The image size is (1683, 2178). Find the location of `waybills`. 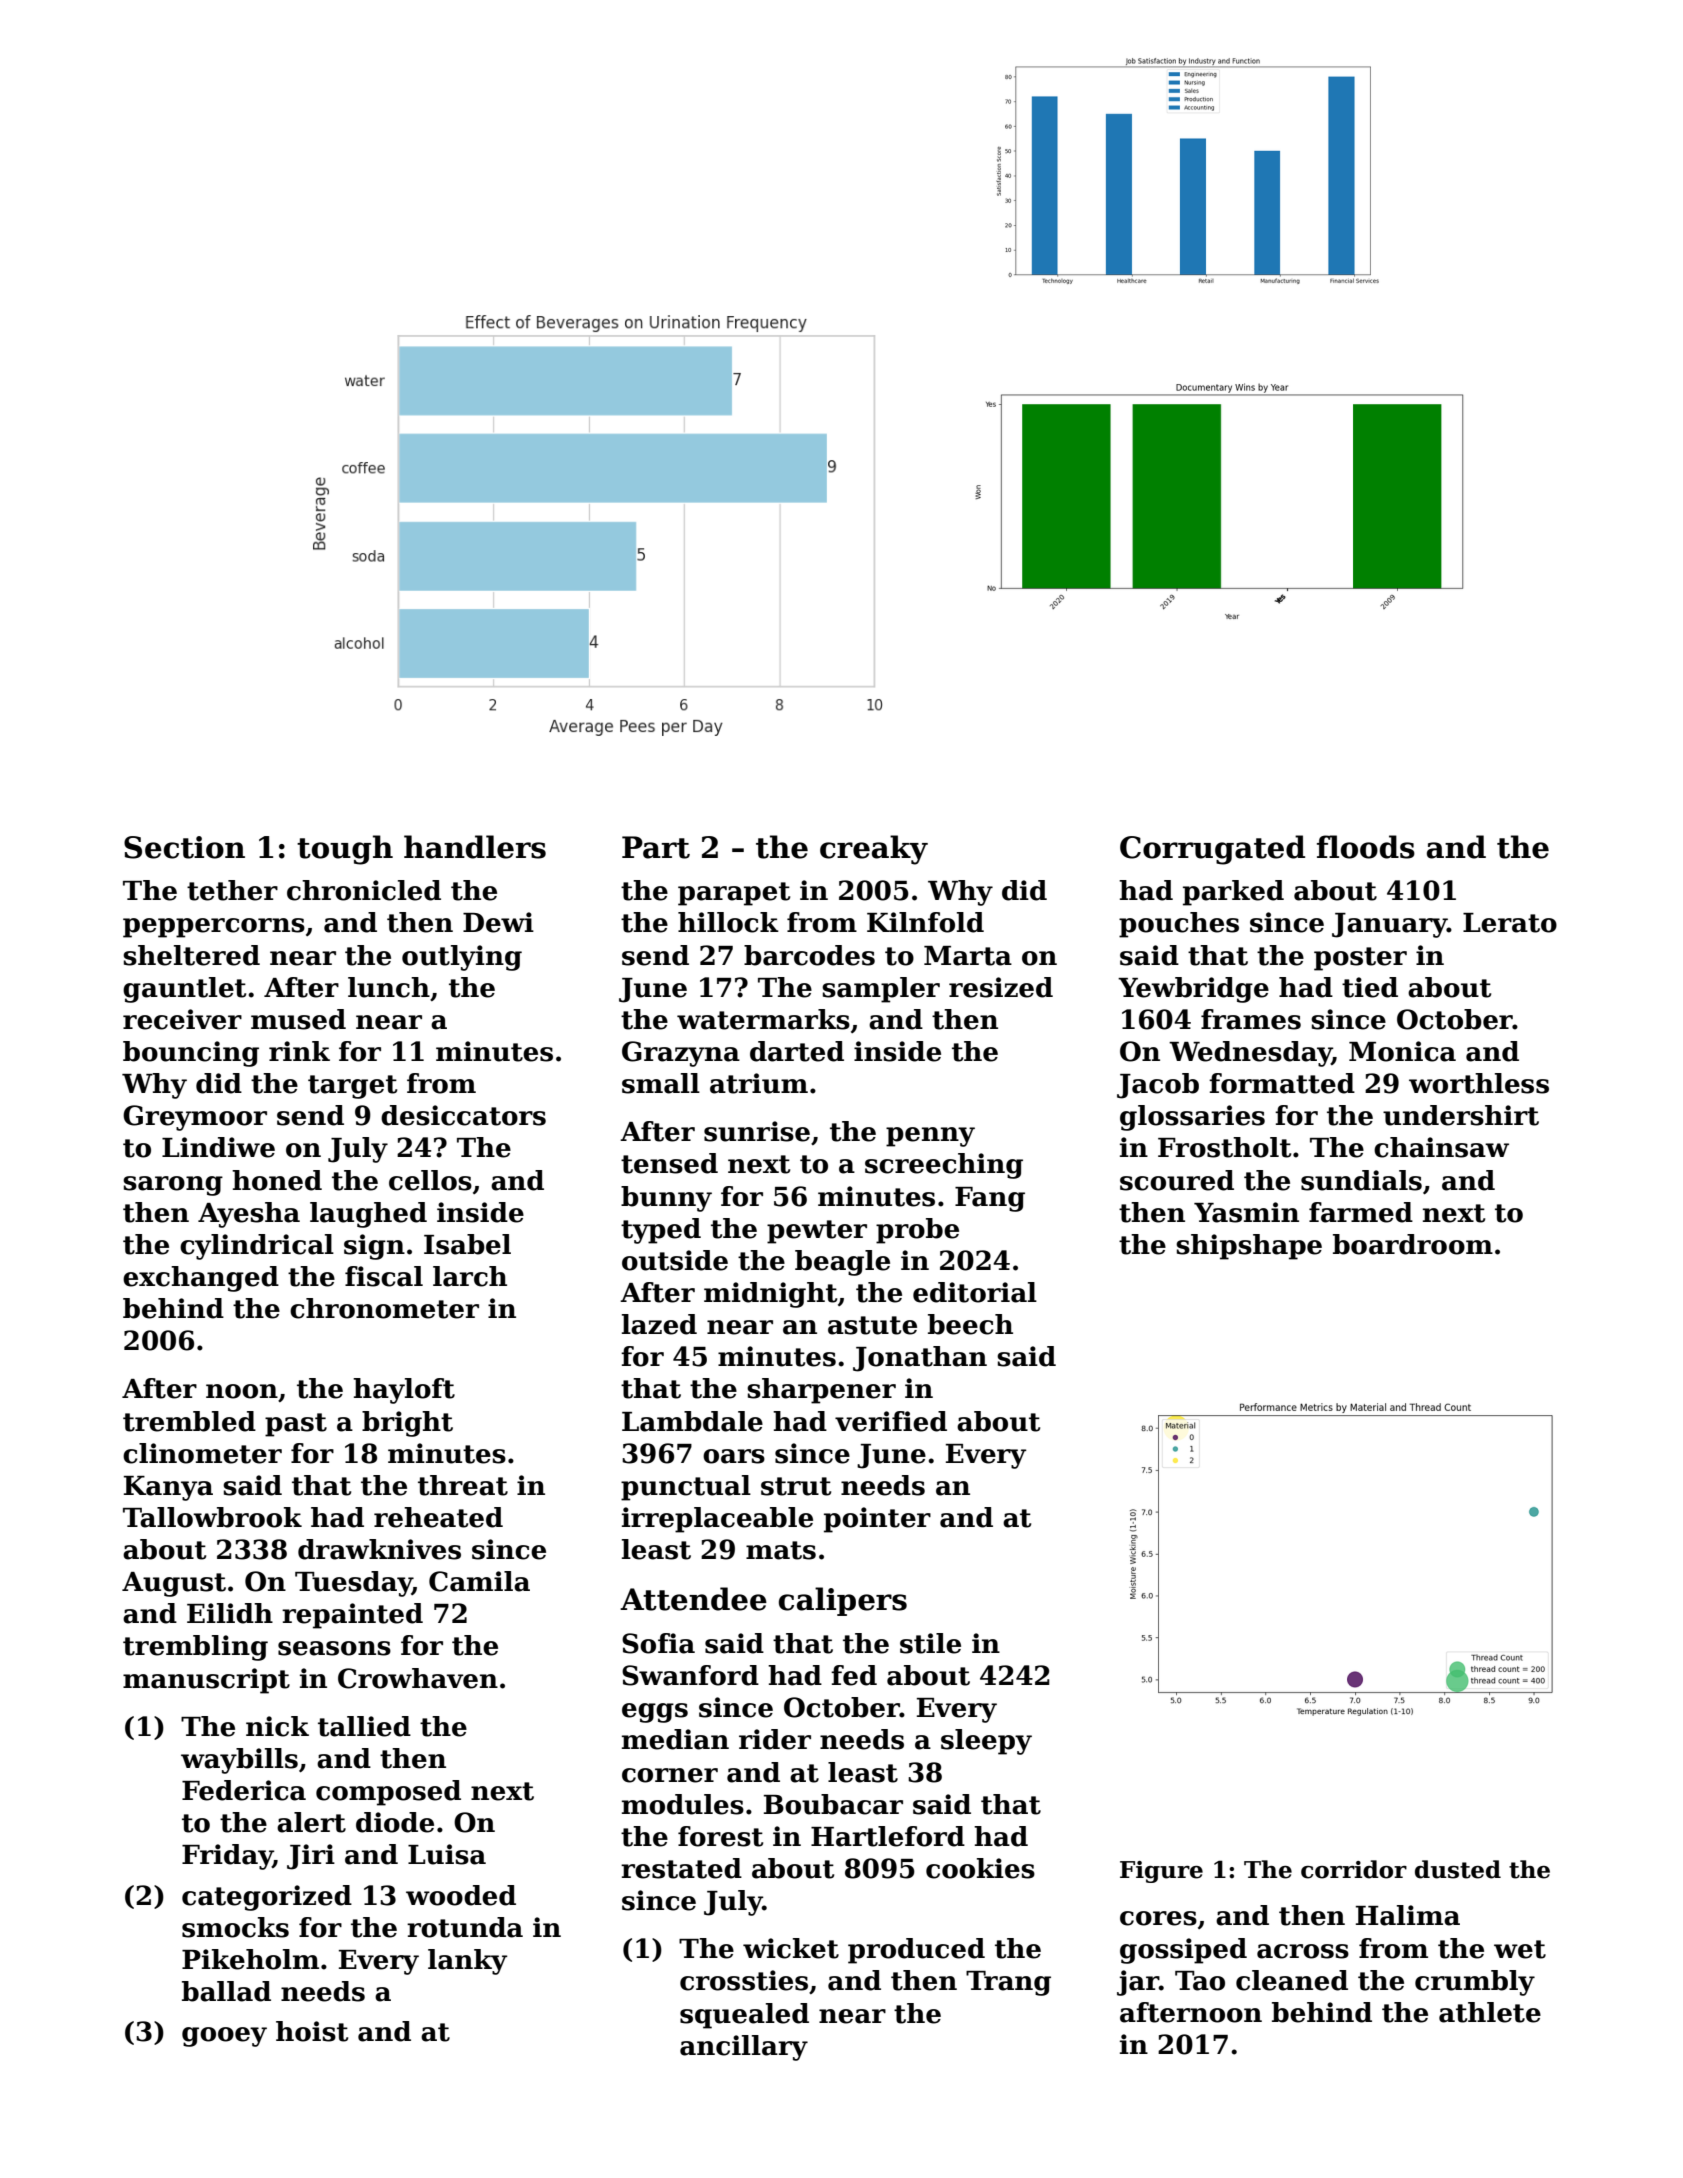

waybills is located at coordinates (239, 1761).
